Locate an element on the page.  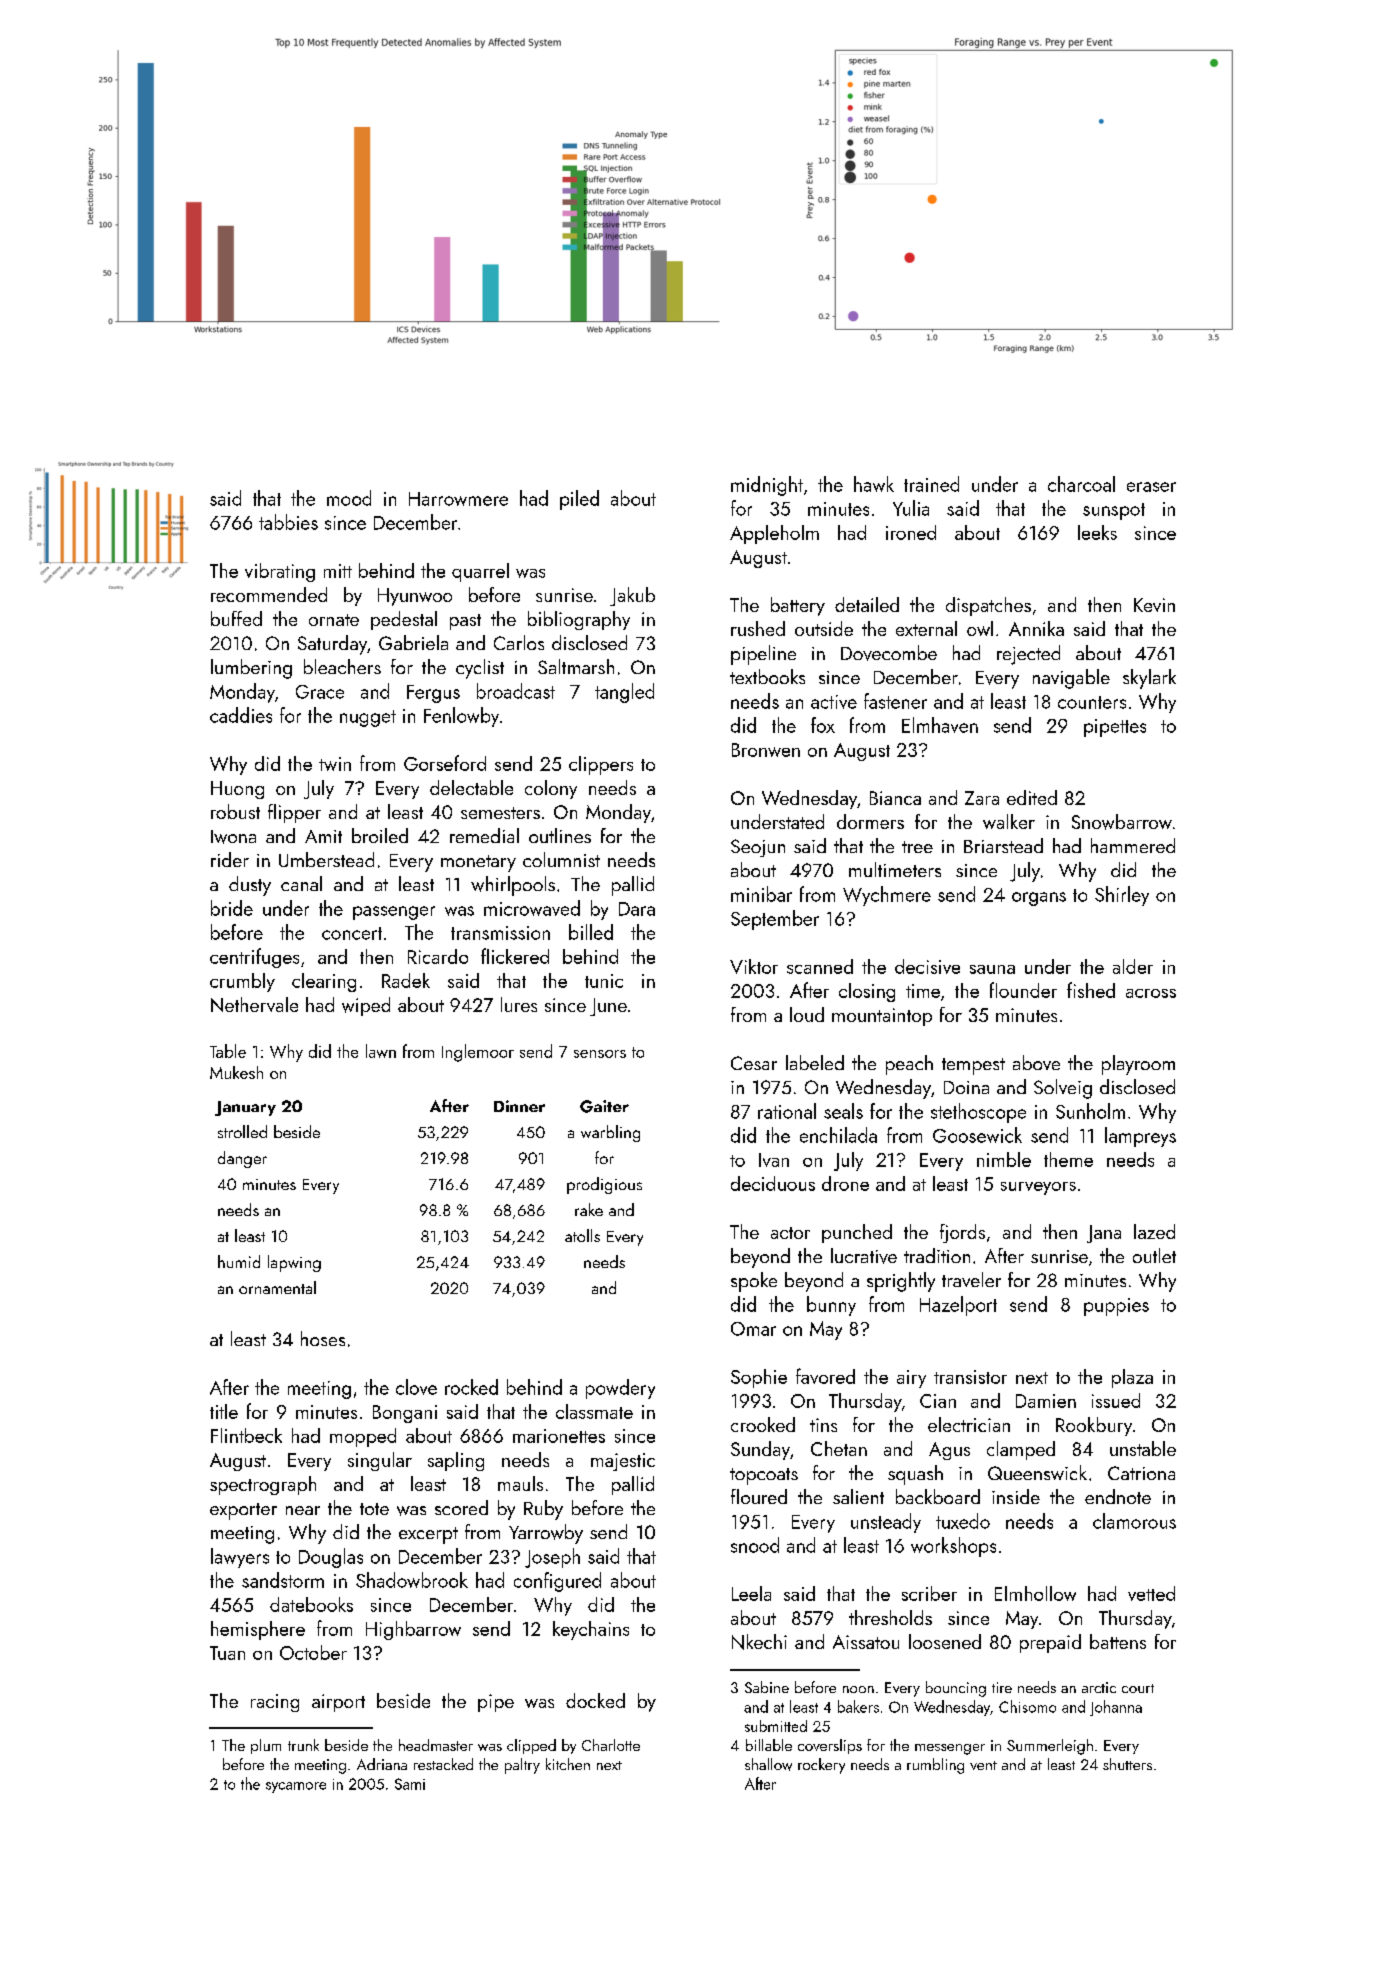
Tuan is located at coordinates (227, 1653).
